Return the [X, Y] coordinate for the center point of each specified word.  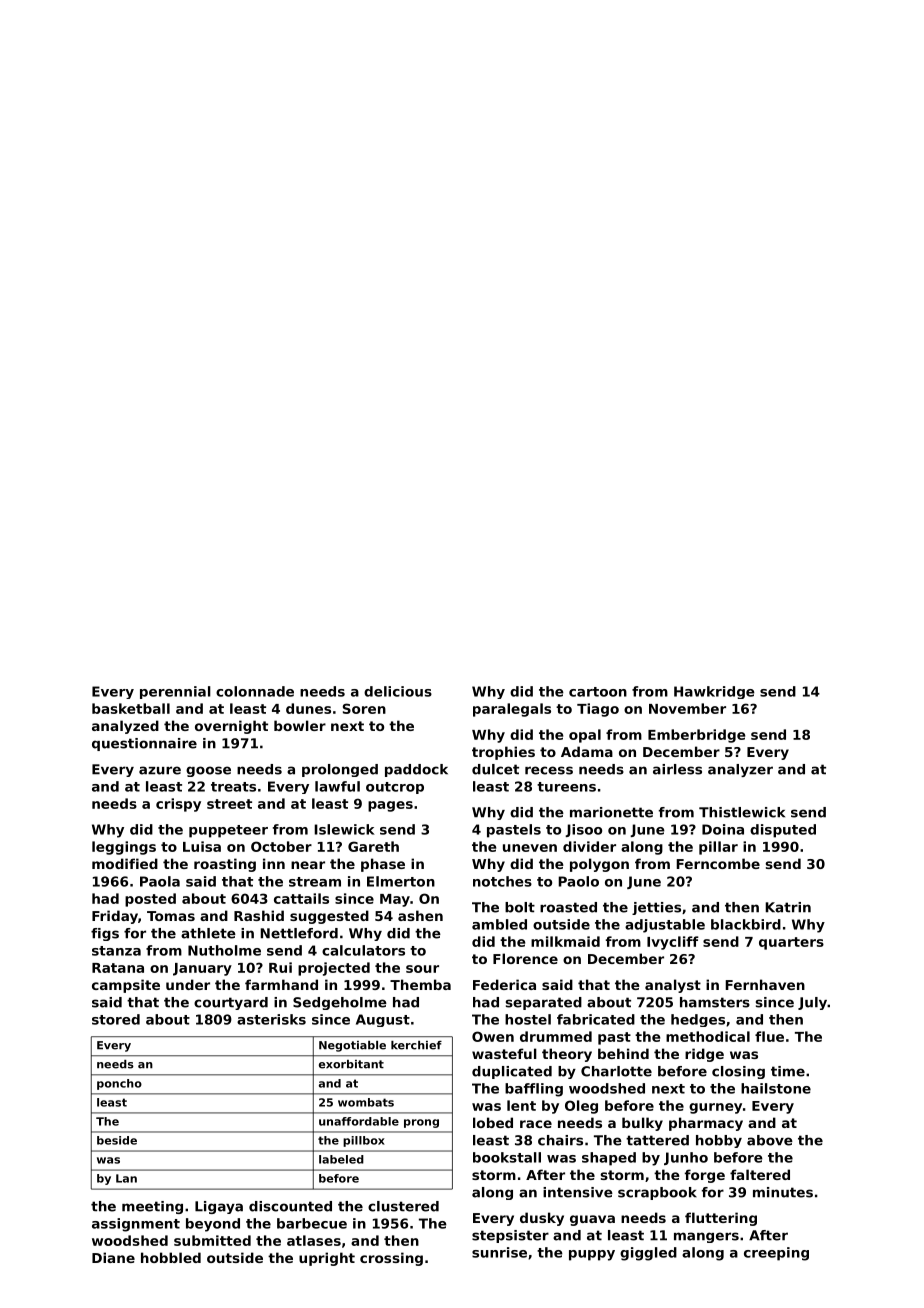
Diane [113, 1257]
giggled [648, 1254]
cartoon [598, 692]
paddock [416, 770]
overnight [231, 727]
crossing [391, 1259]
